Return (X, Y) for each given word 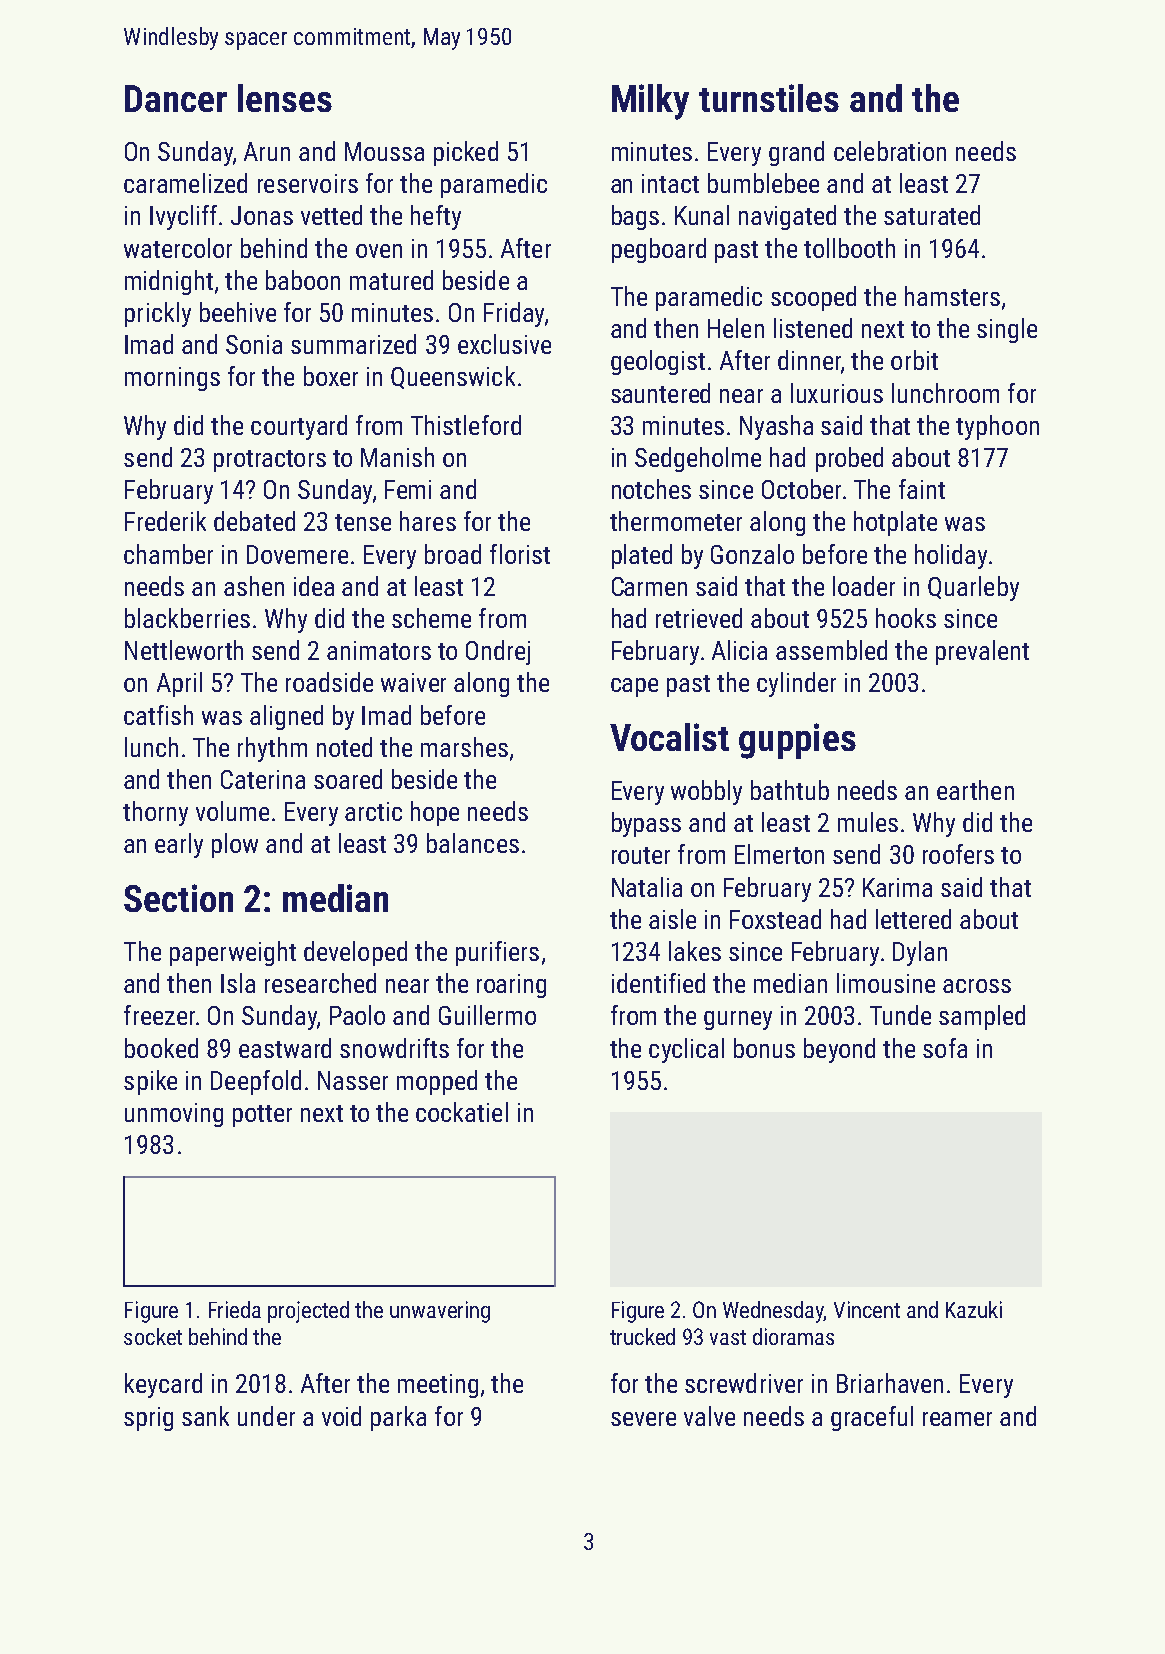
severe (643, 1419)
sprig (148, 1419)
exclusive (504, 344)
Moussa (384, 151)
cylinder (796, 684)
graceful (872, 1418)
